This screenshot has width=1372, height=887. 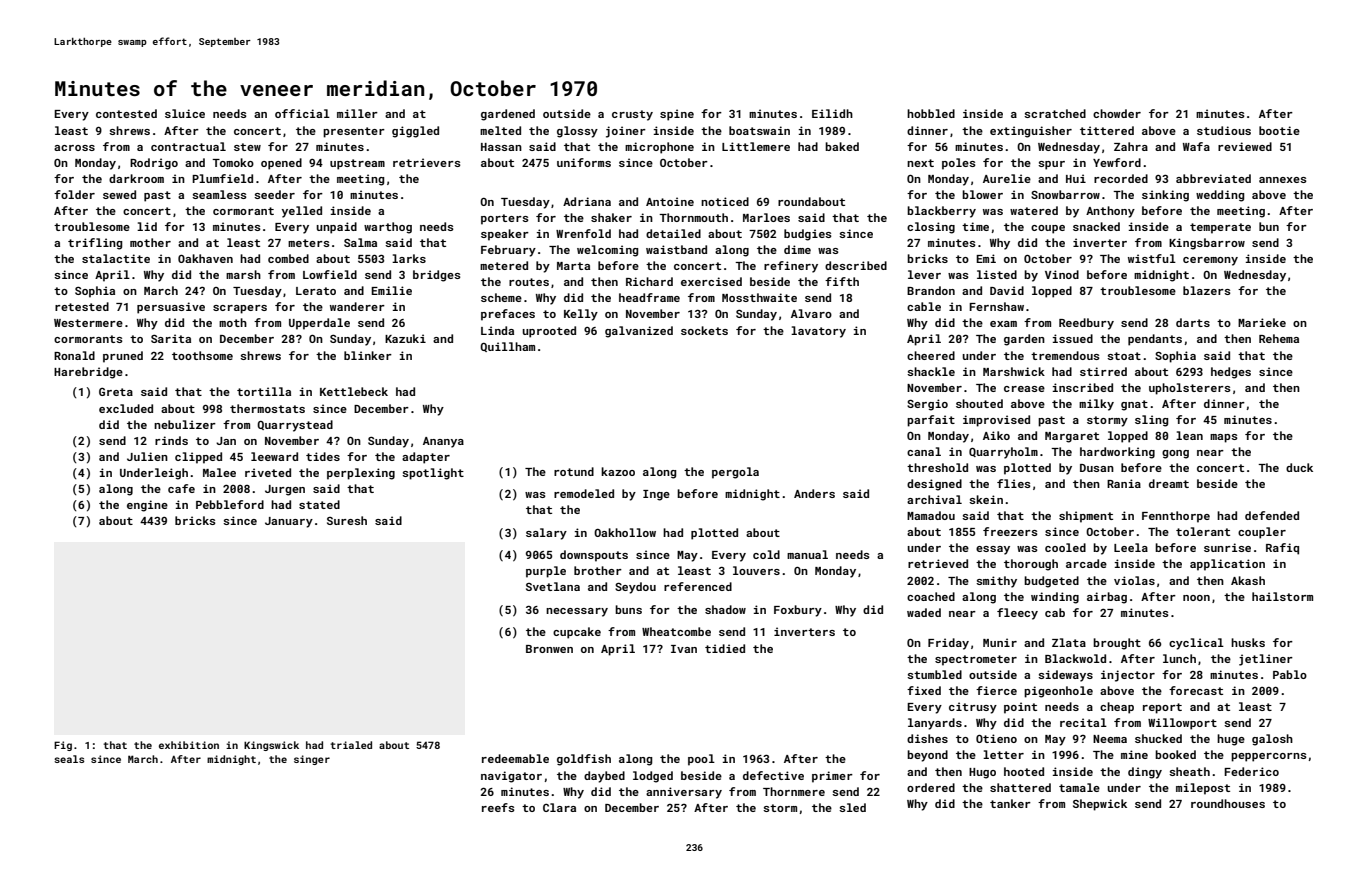 What do you see at coordinates (295, 426) in the screenshot?
I see `Quarrystead` at bounding box center [295, 426].
